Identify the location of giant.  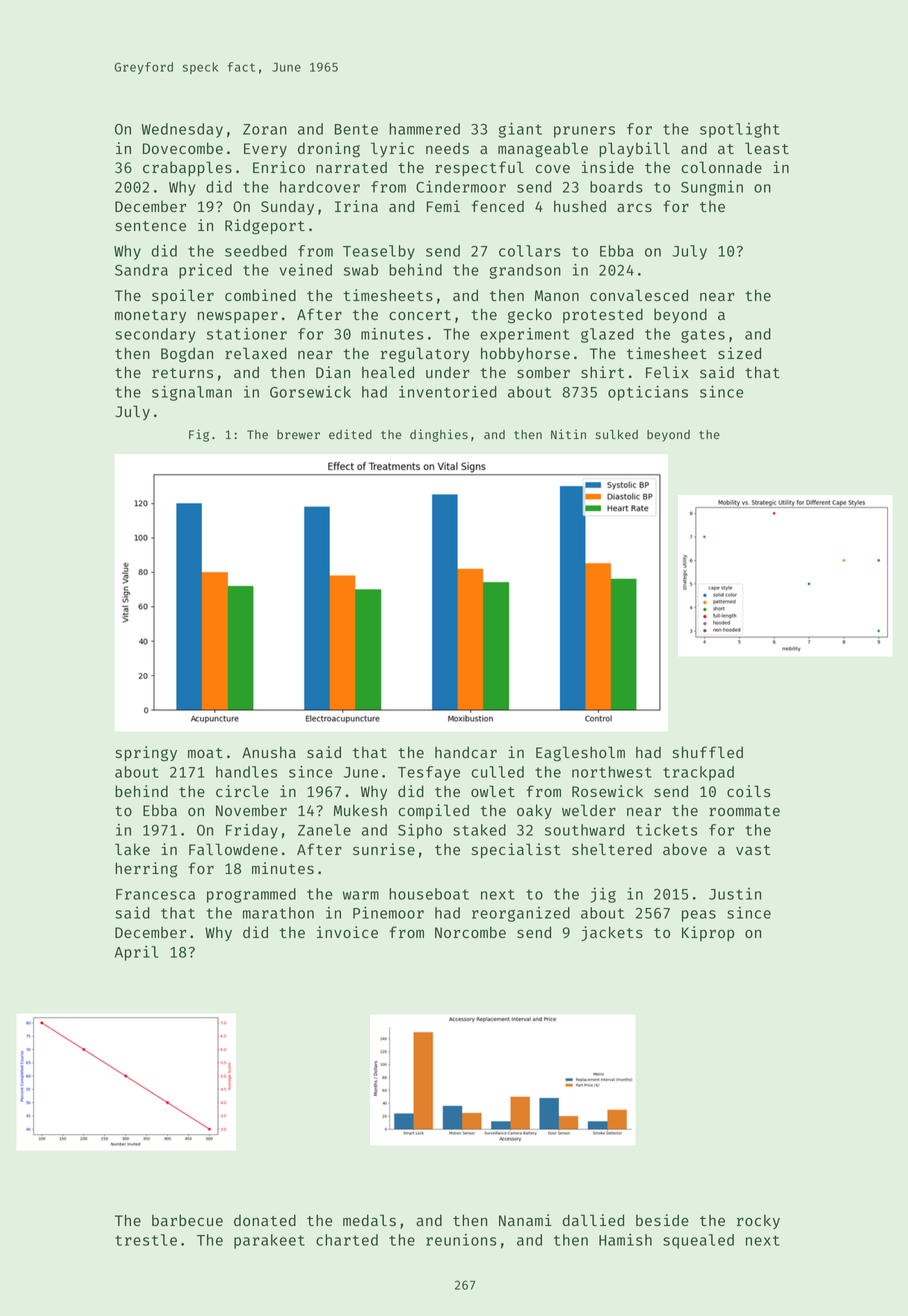
(520, 130).
